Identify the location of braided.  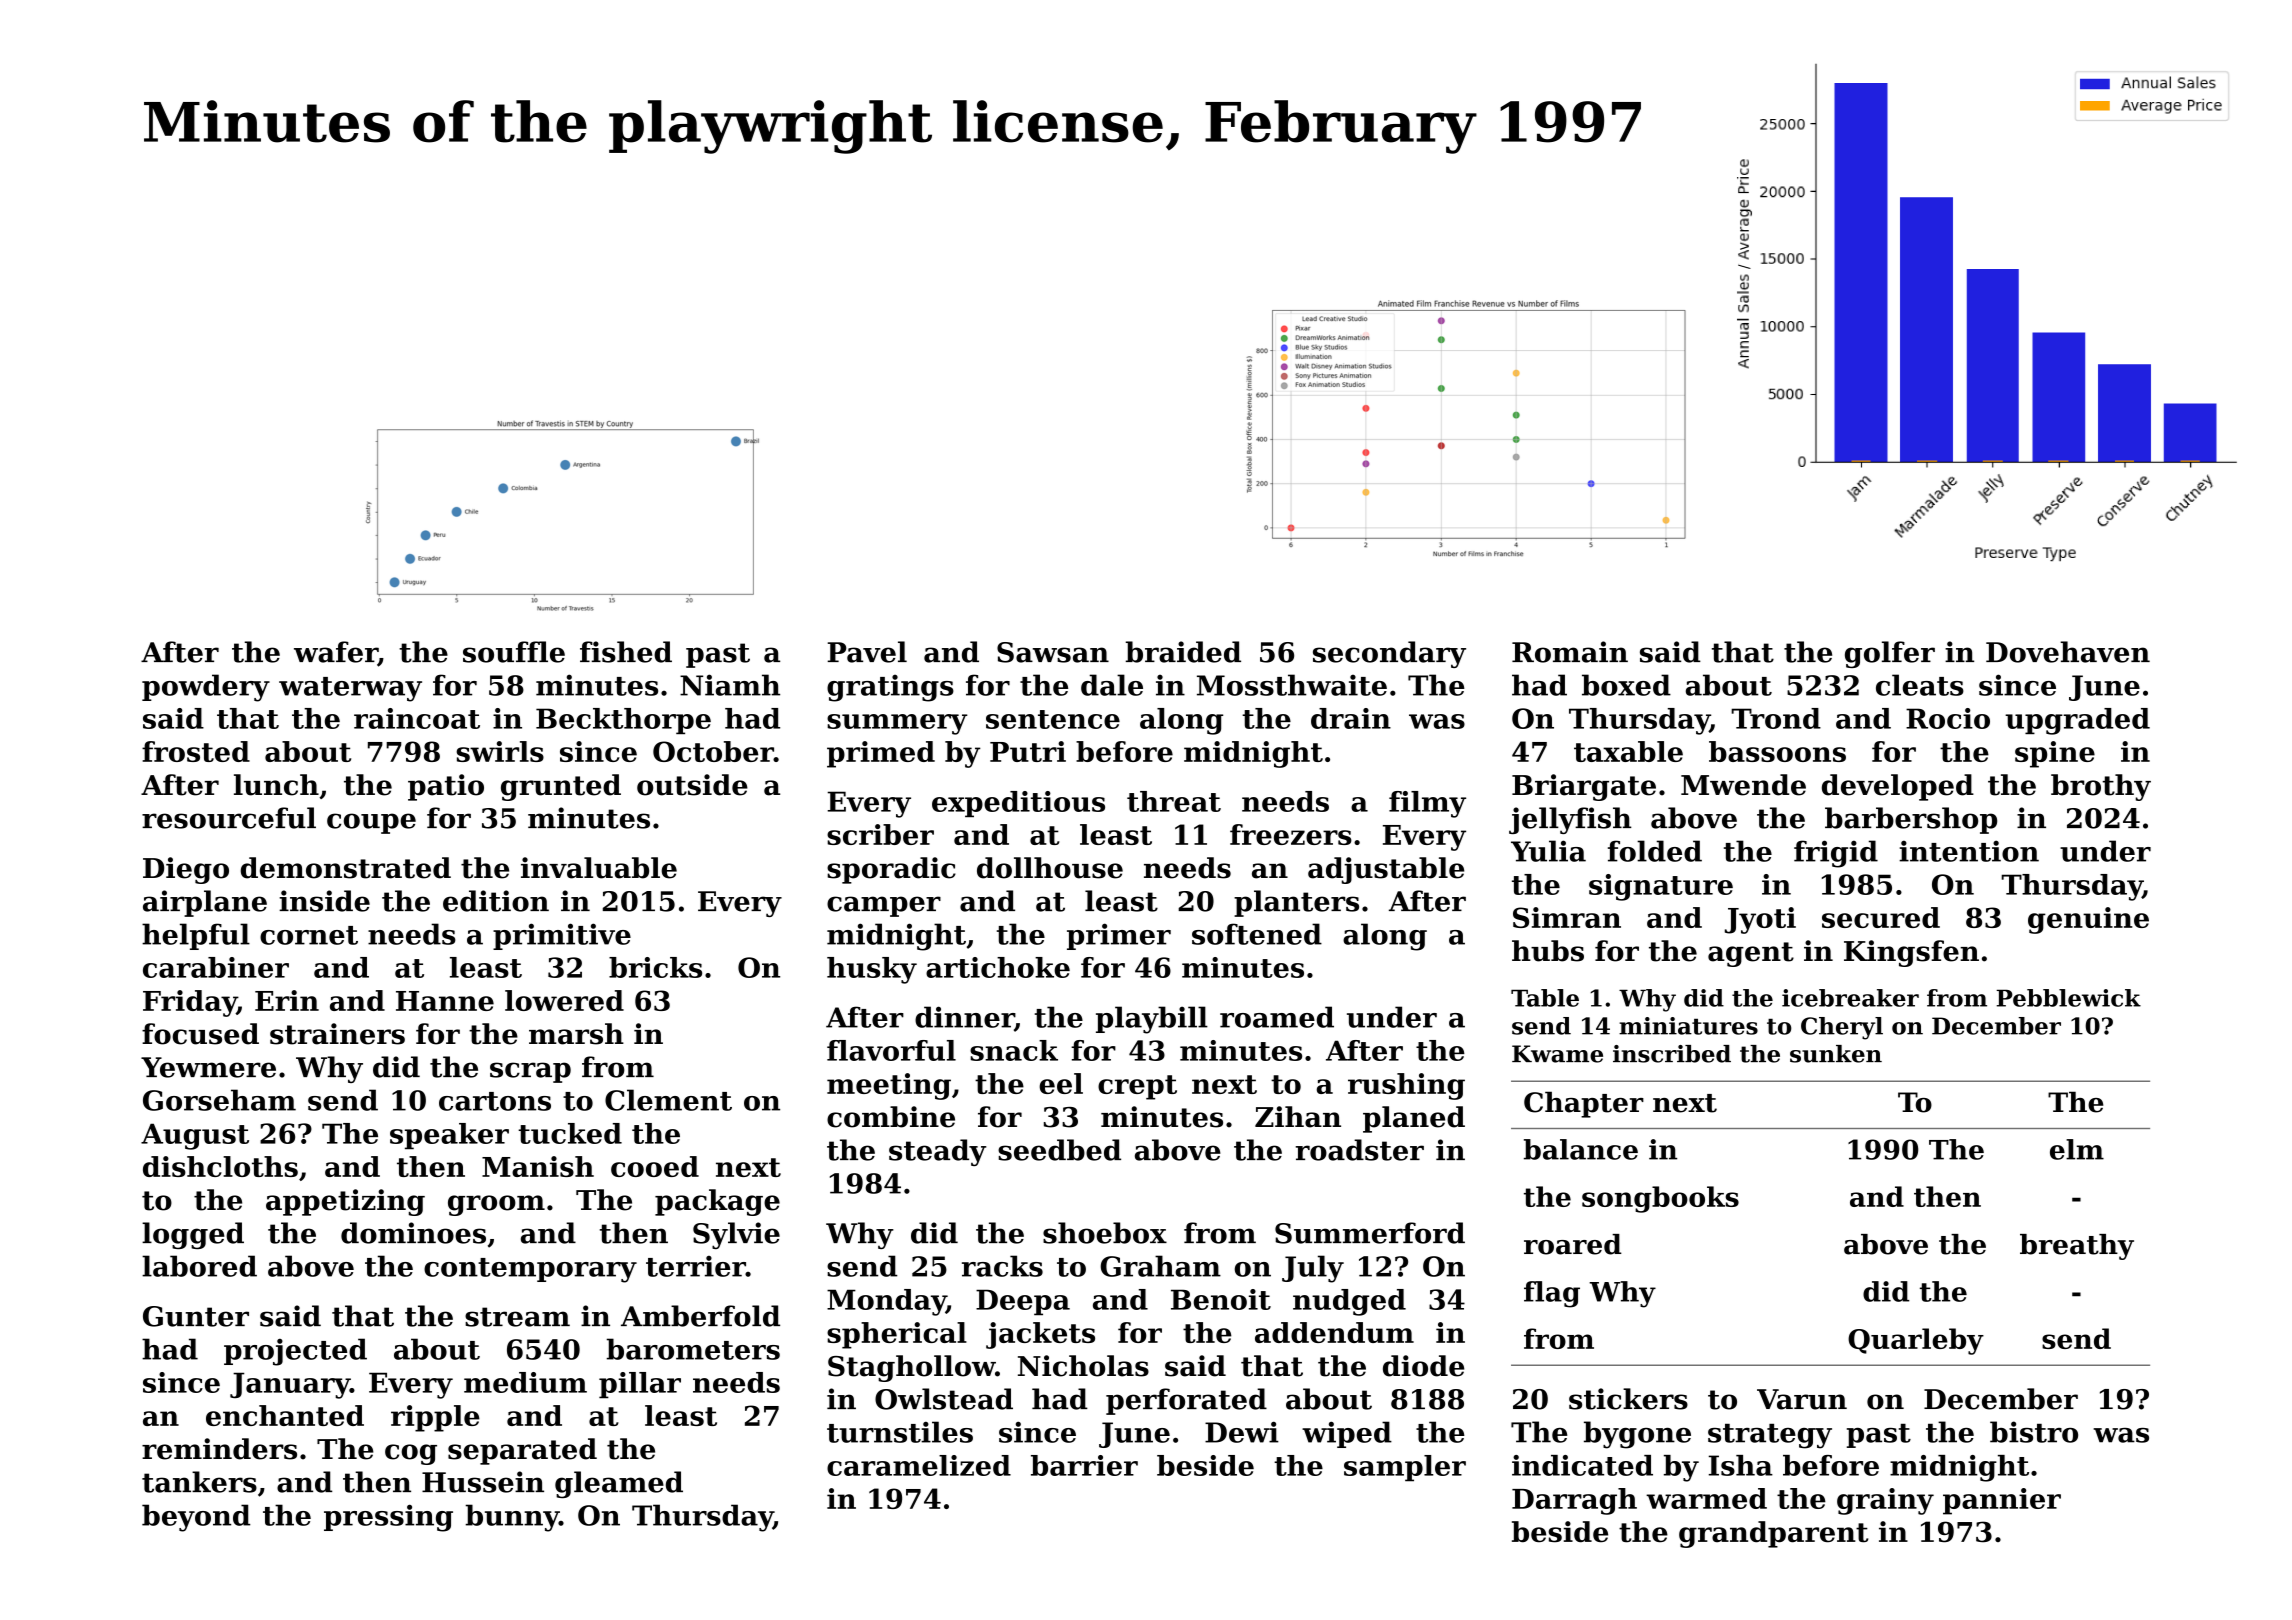
(1183, 652).
